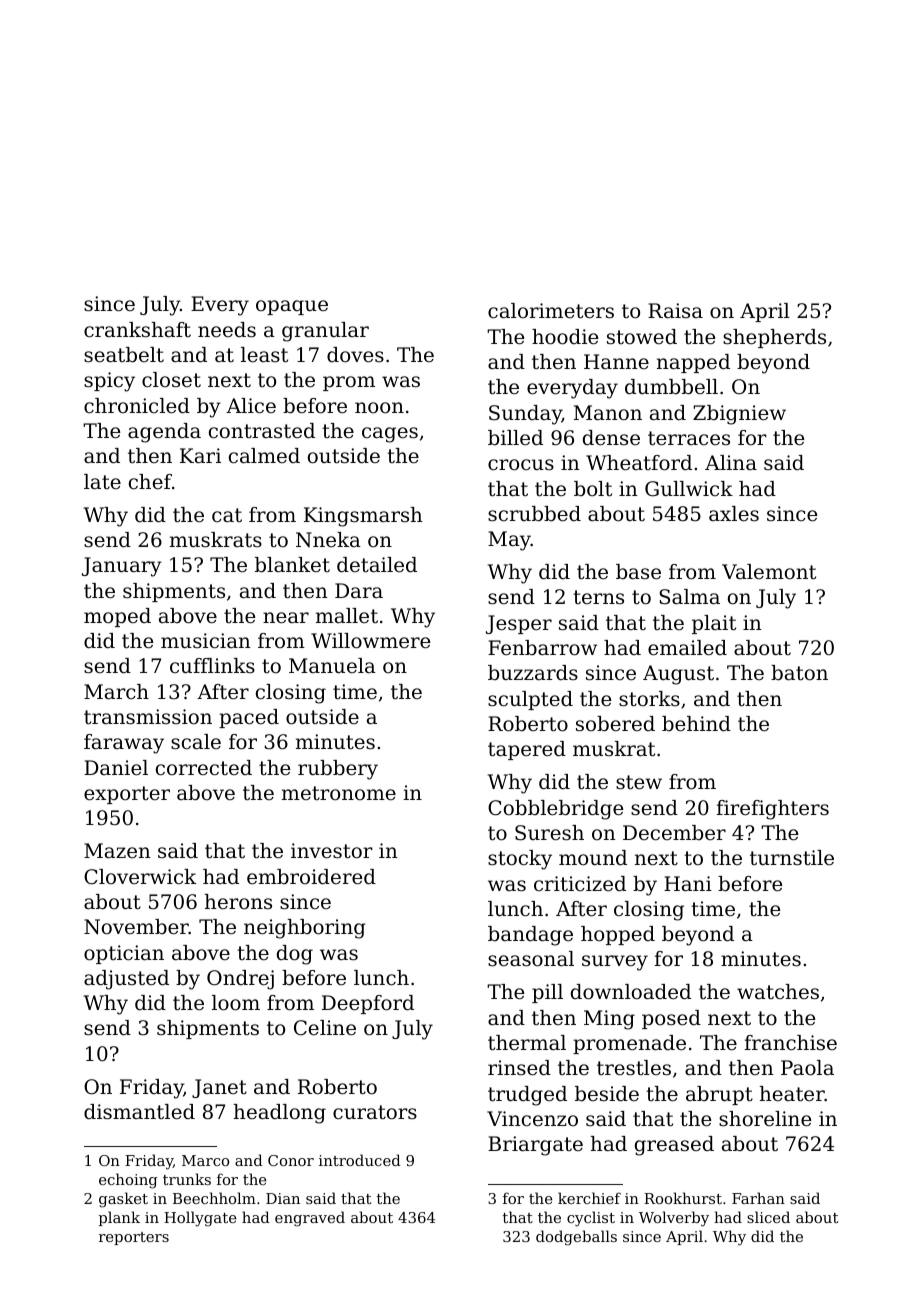 The image size is (924, 1314). I want to click on investor, so click(332, 851).
